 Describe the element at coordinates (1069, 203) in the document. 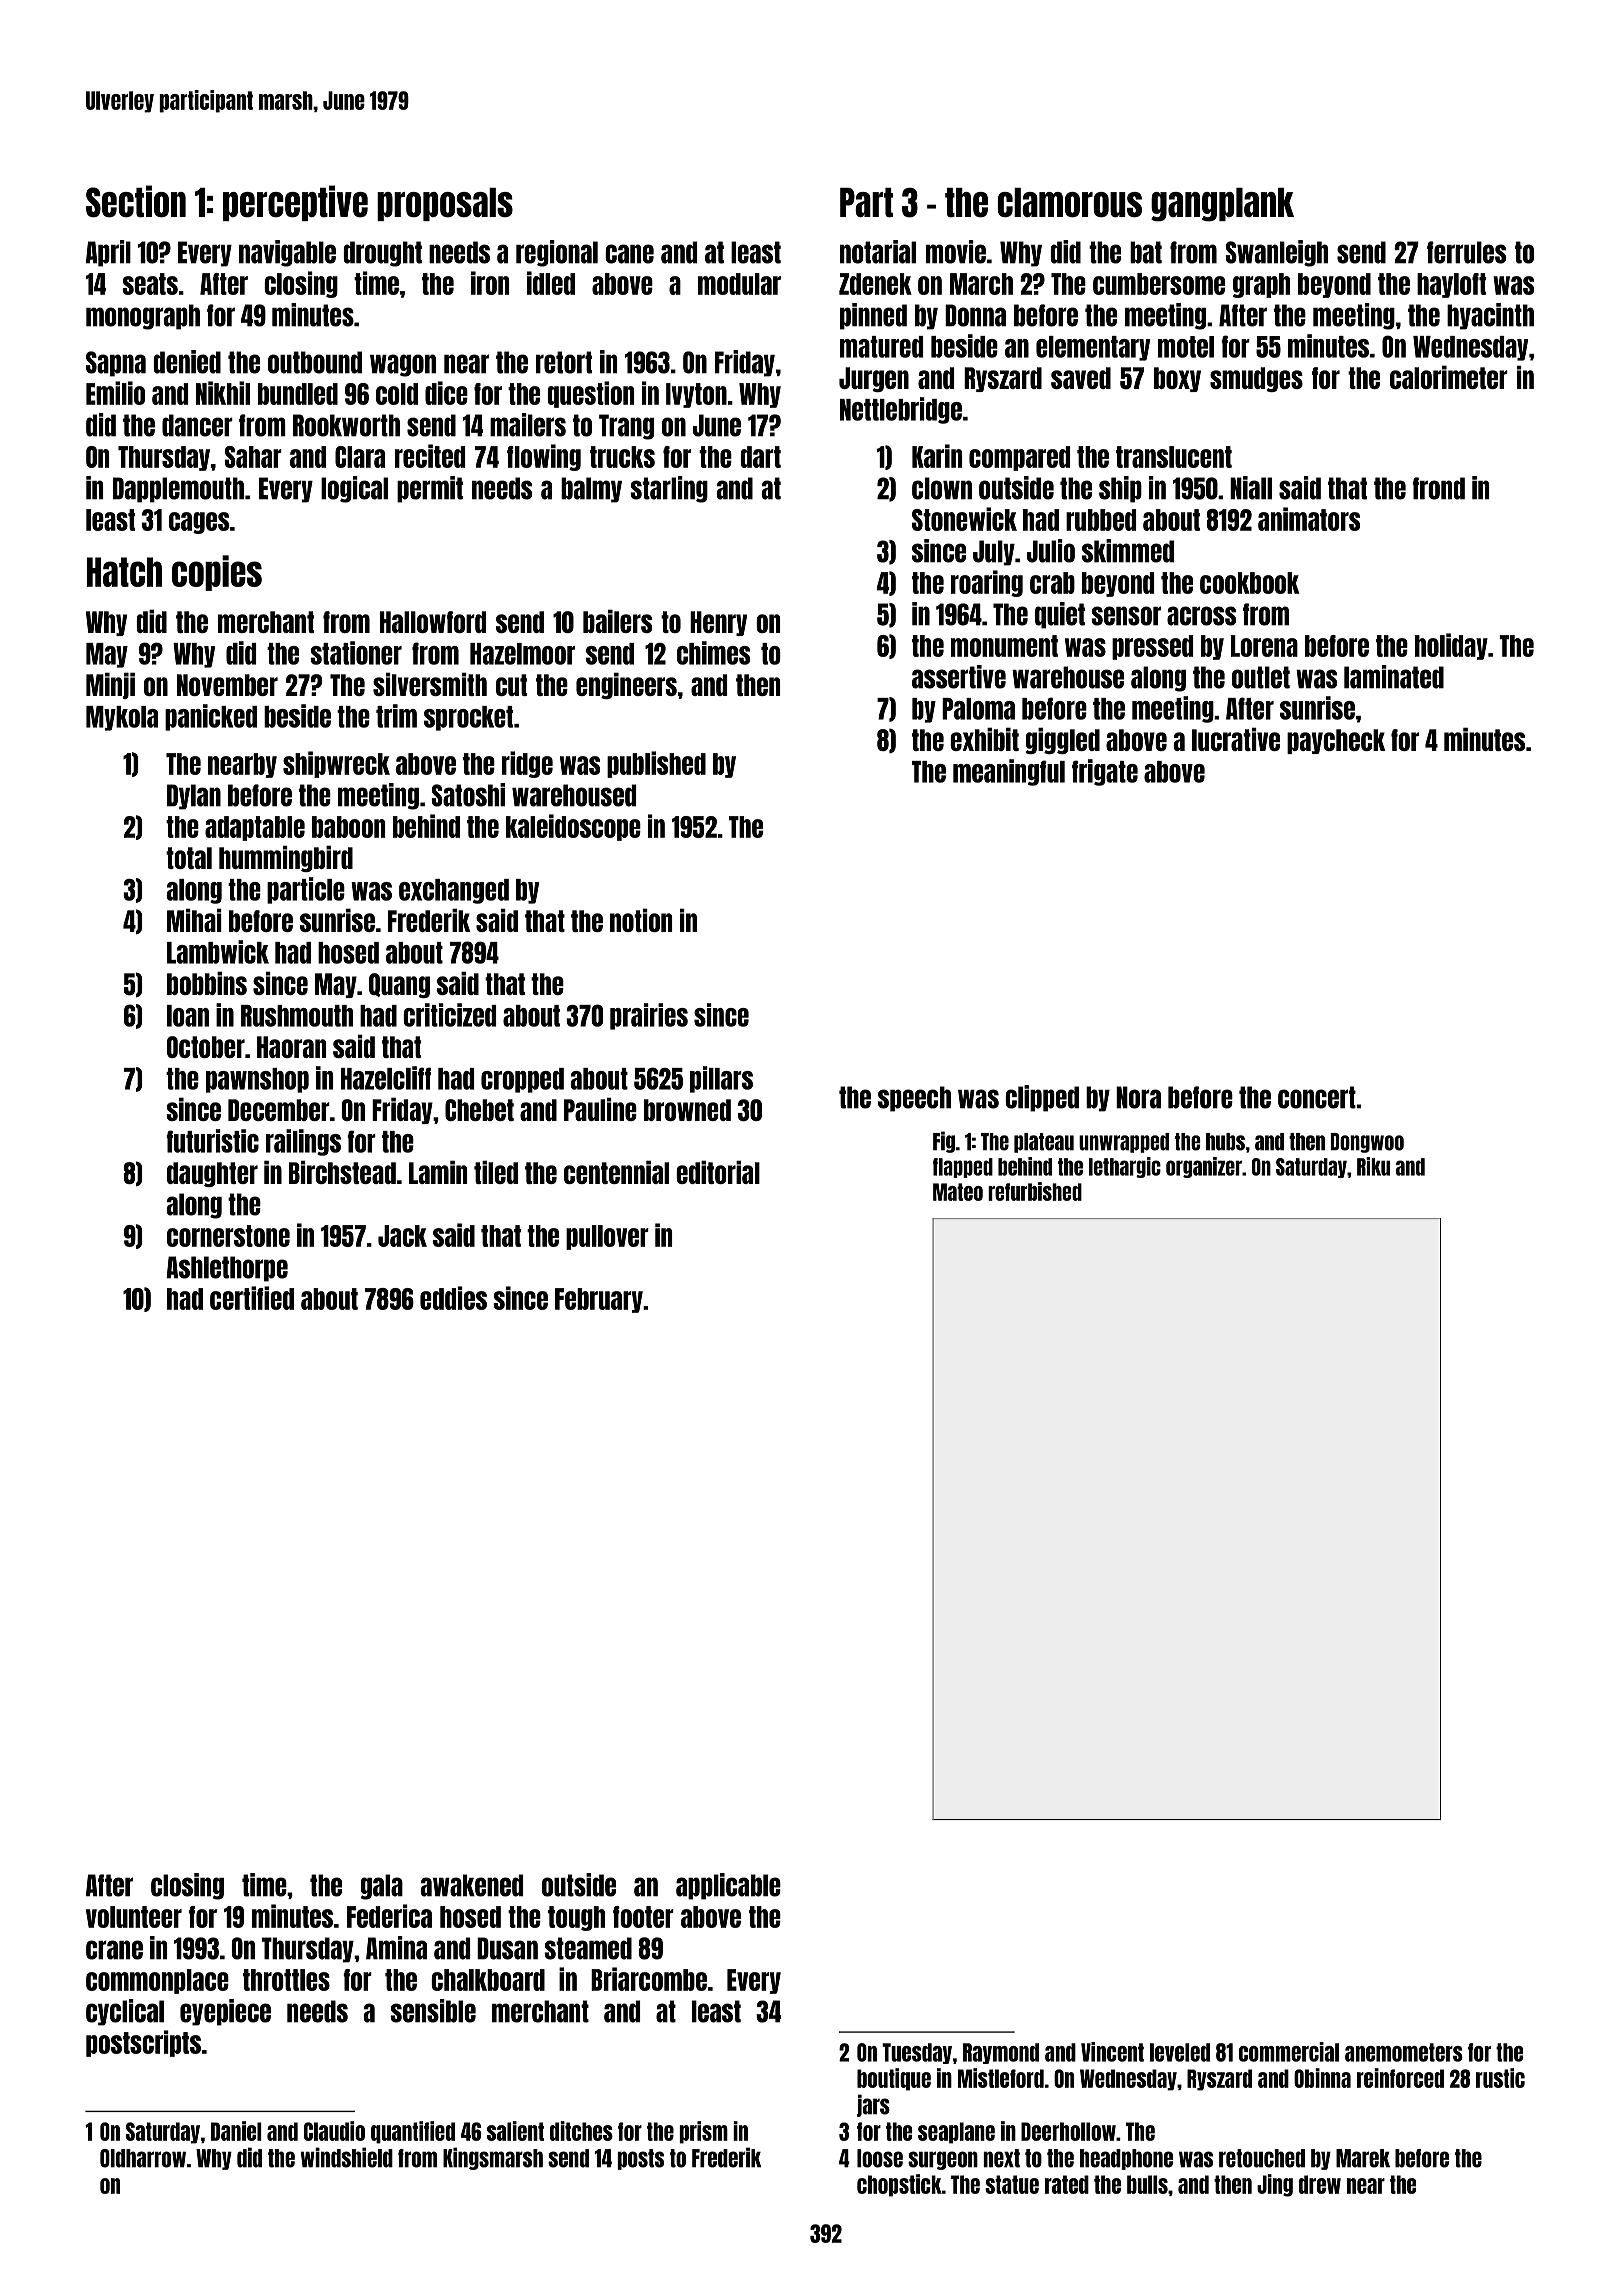

I see `clamorous` at that location.
